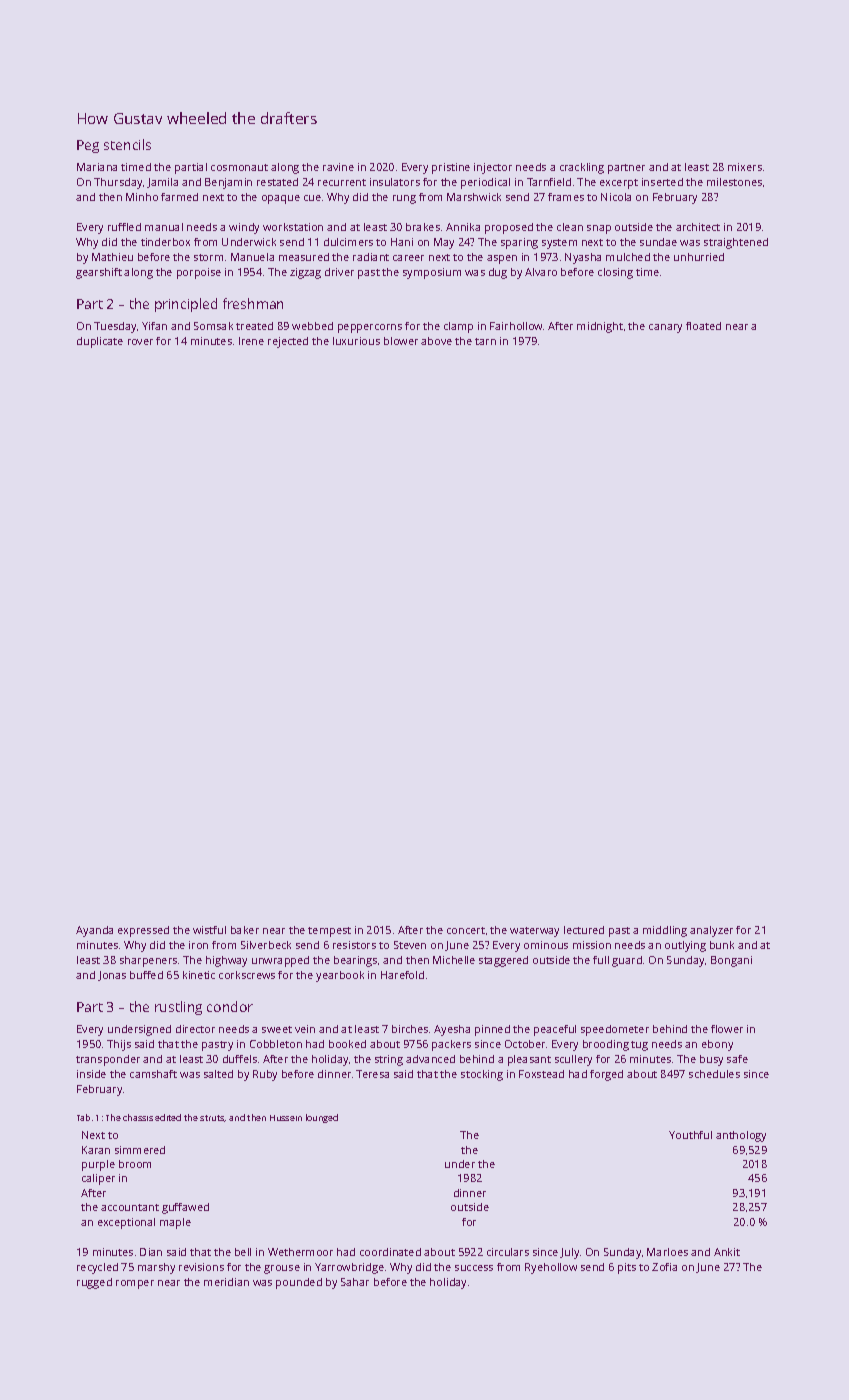 The width and height of the screenshot is (849, 1400). What do you see at coordinates (209, 930) in the screenshot?
I see `wistful` at bounding box center [209, 930].
